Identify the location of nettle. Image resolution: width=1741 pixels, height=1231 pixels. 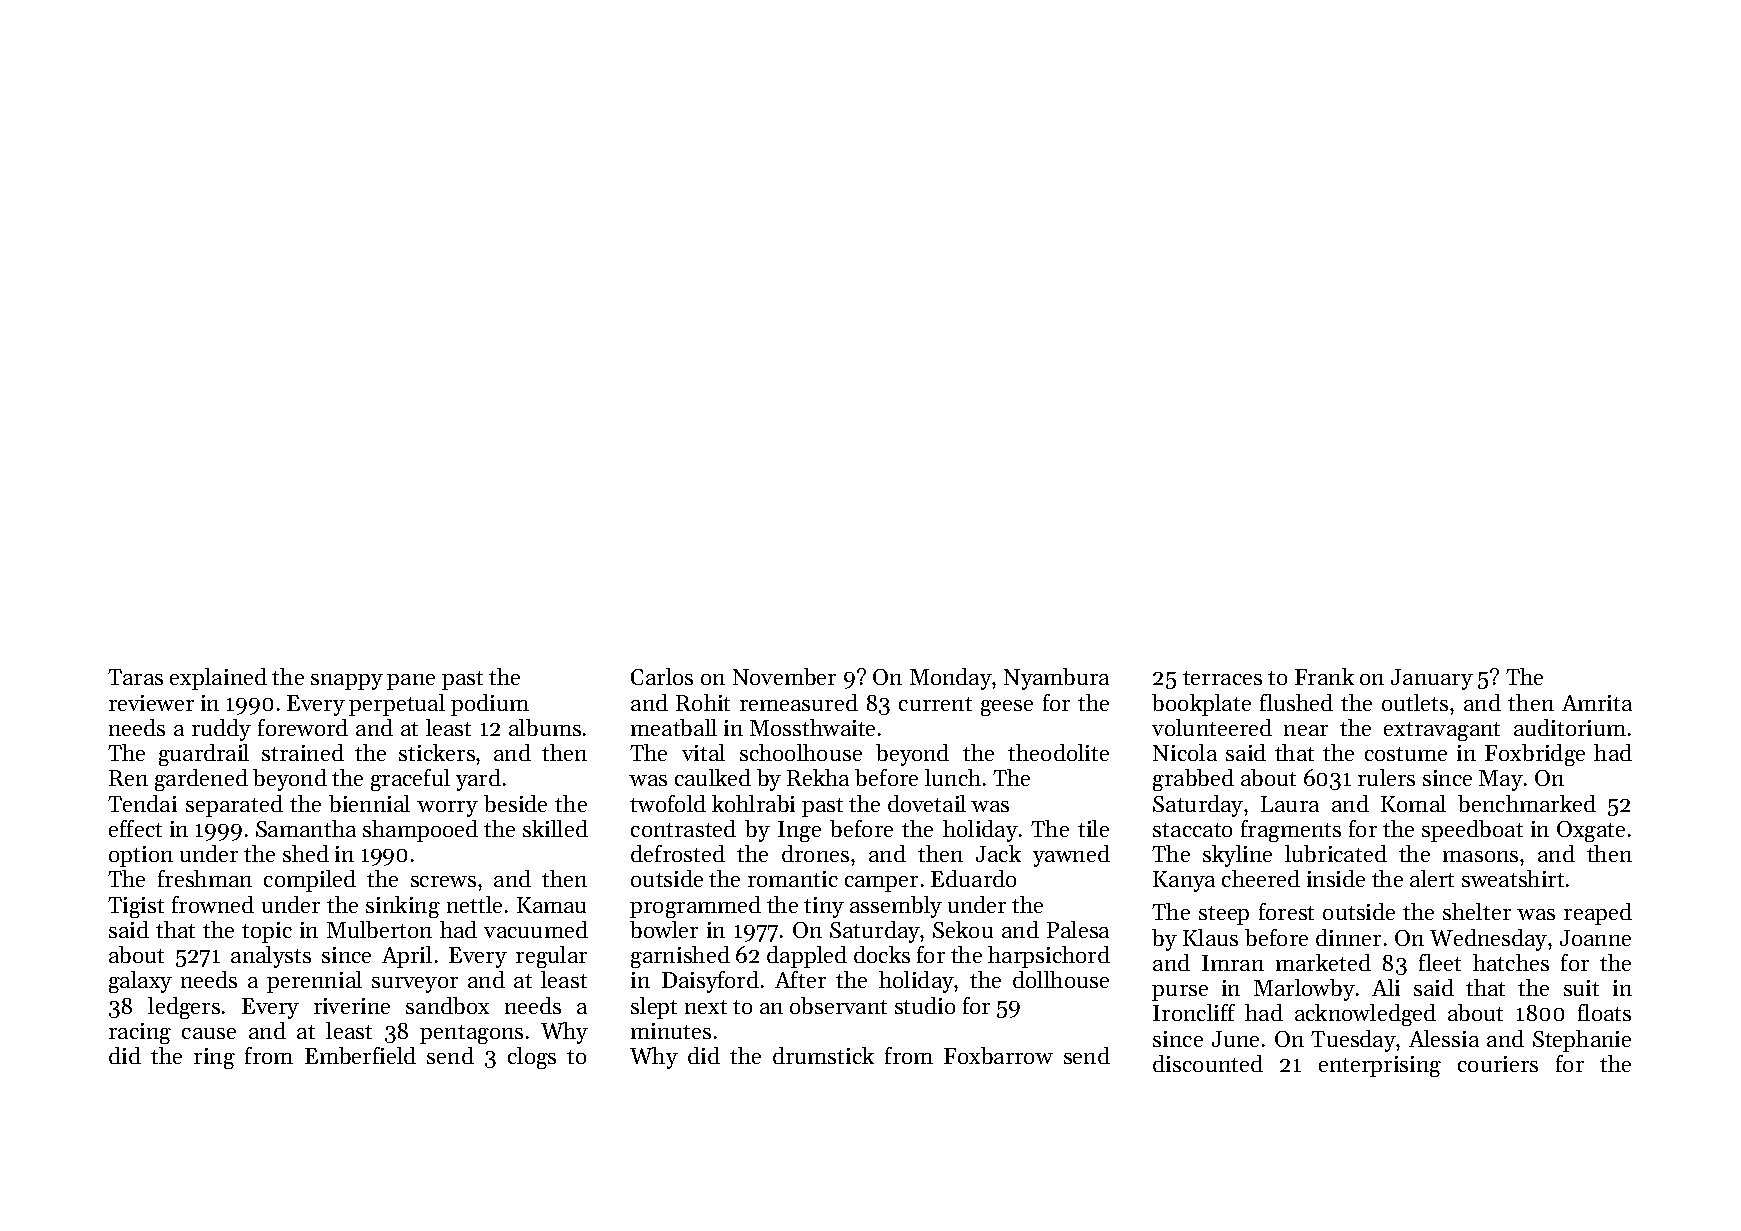
(474, 904).
